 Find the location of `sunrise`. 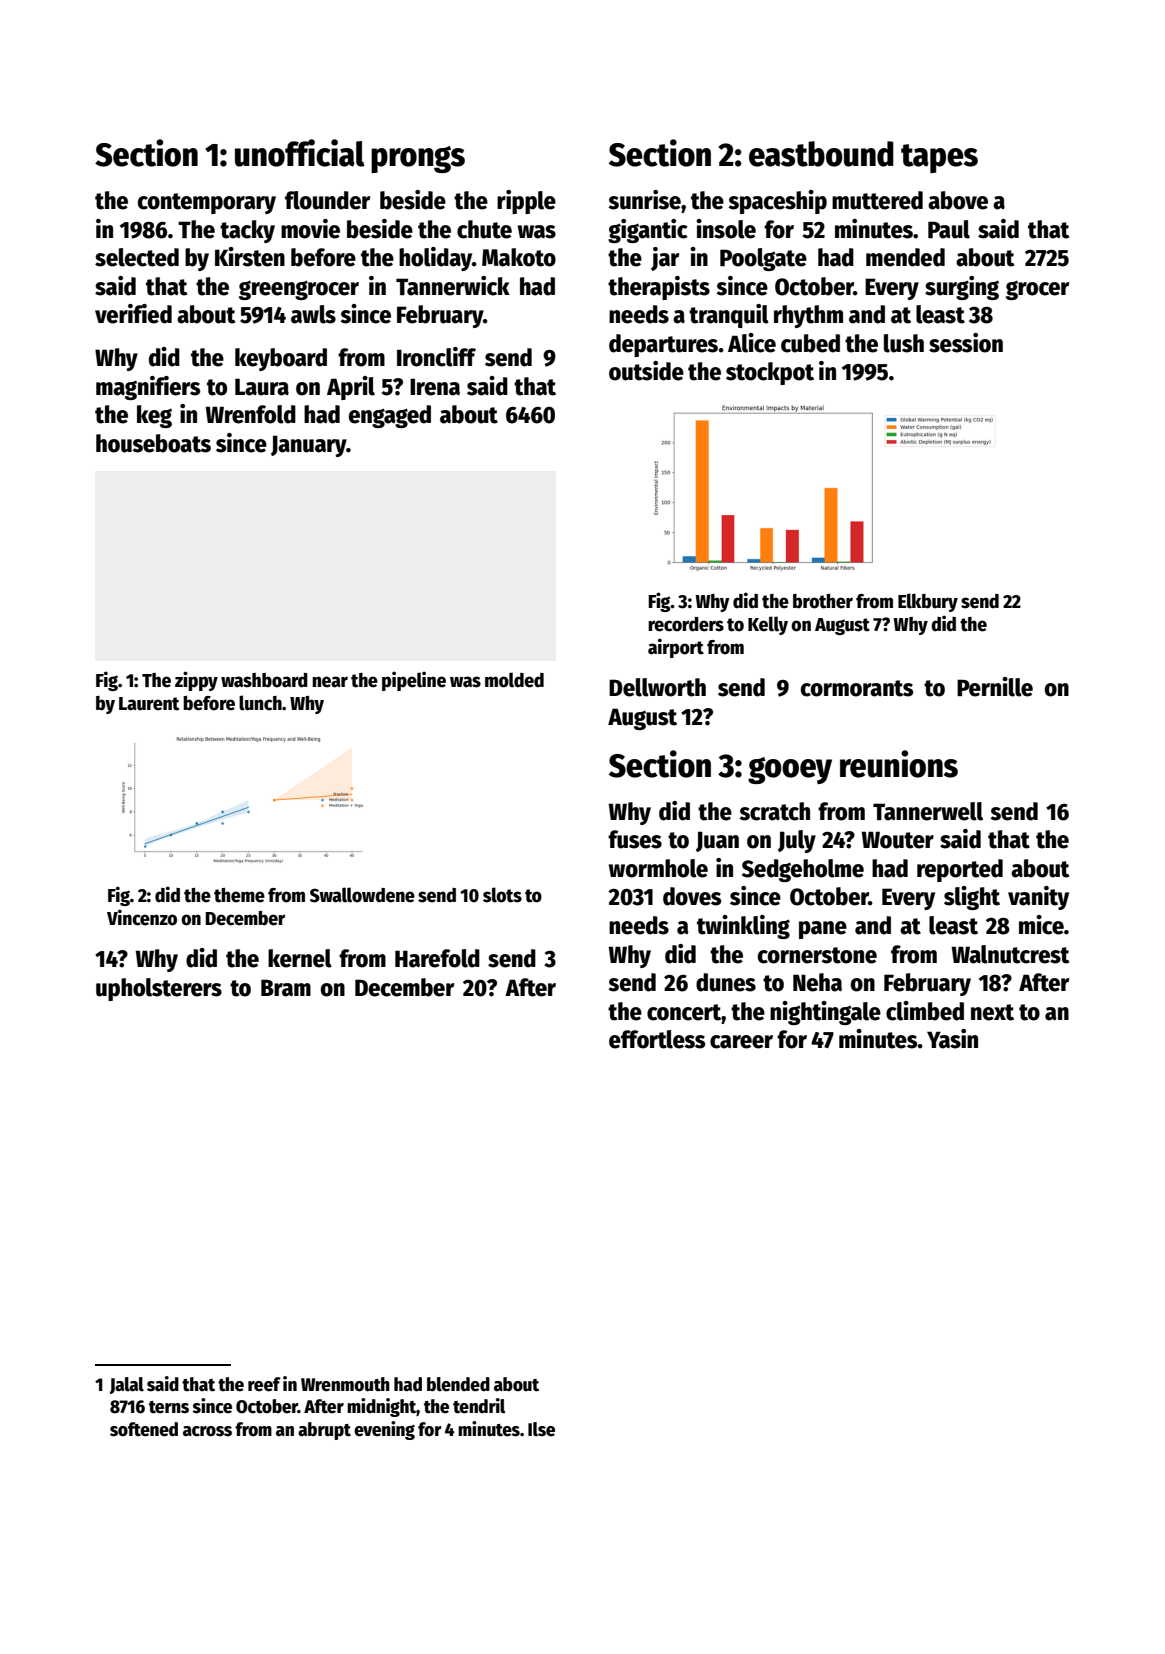

sunrise is located at coordinates (644, 200).
